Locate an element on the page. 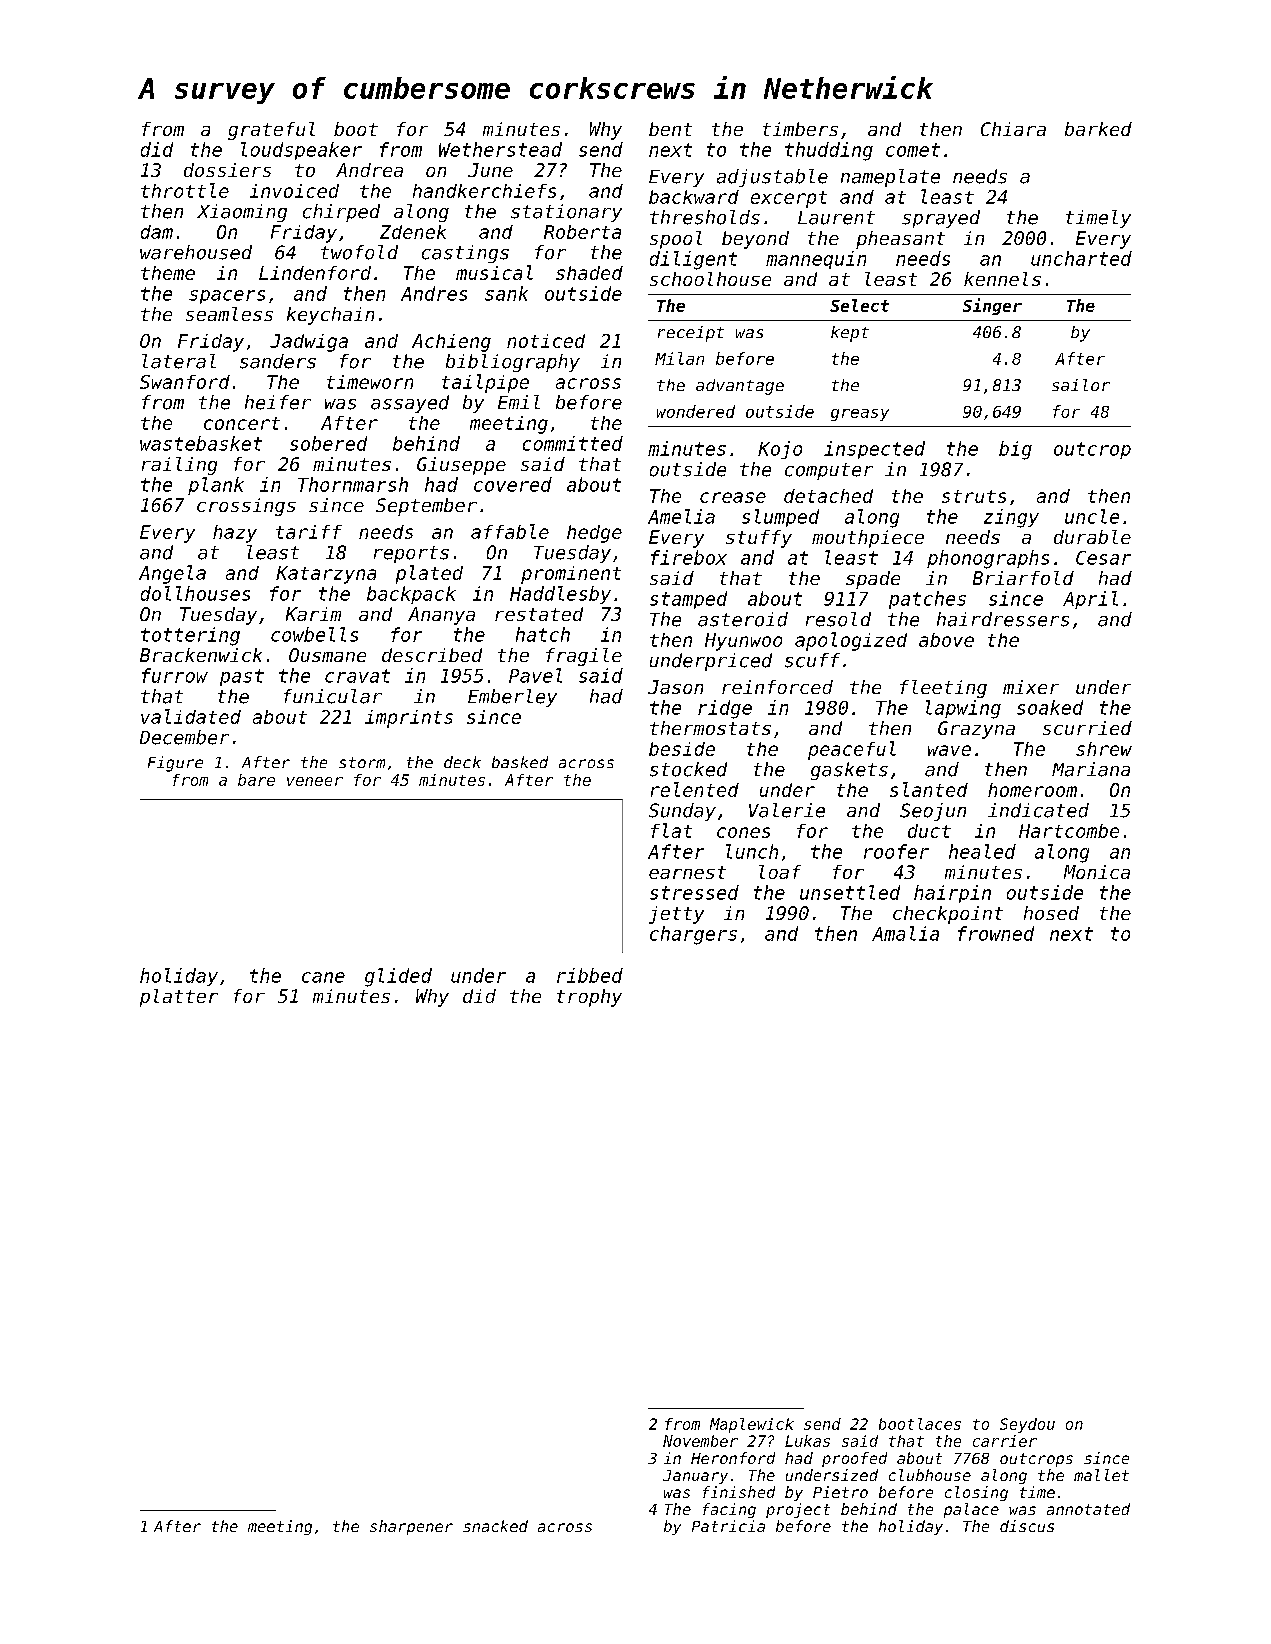 The width and height of the page is (1271, 1644). December is located at coordinates (184, 737).
